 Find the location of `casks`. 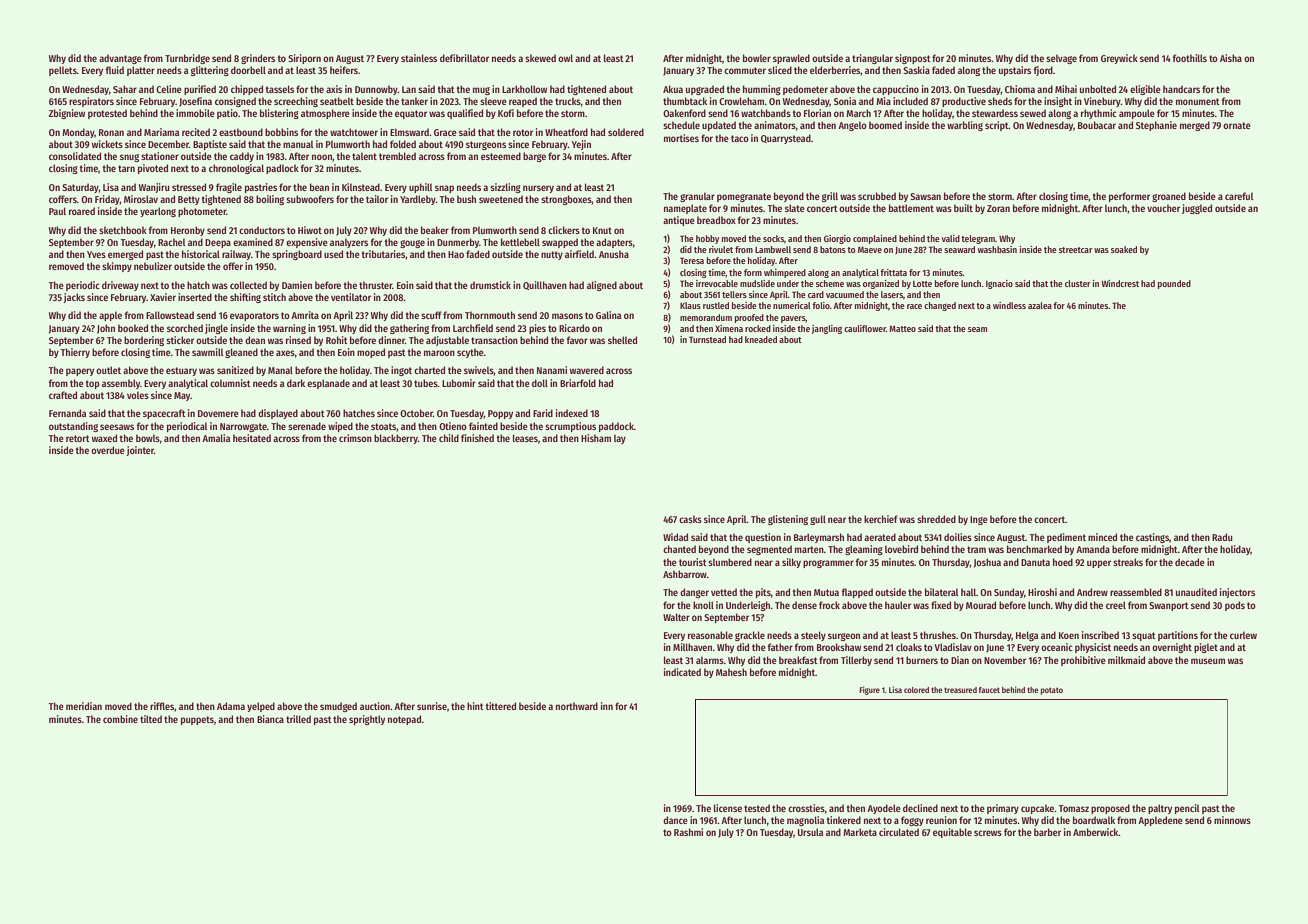

casks is located at coordinates (690, 519).
